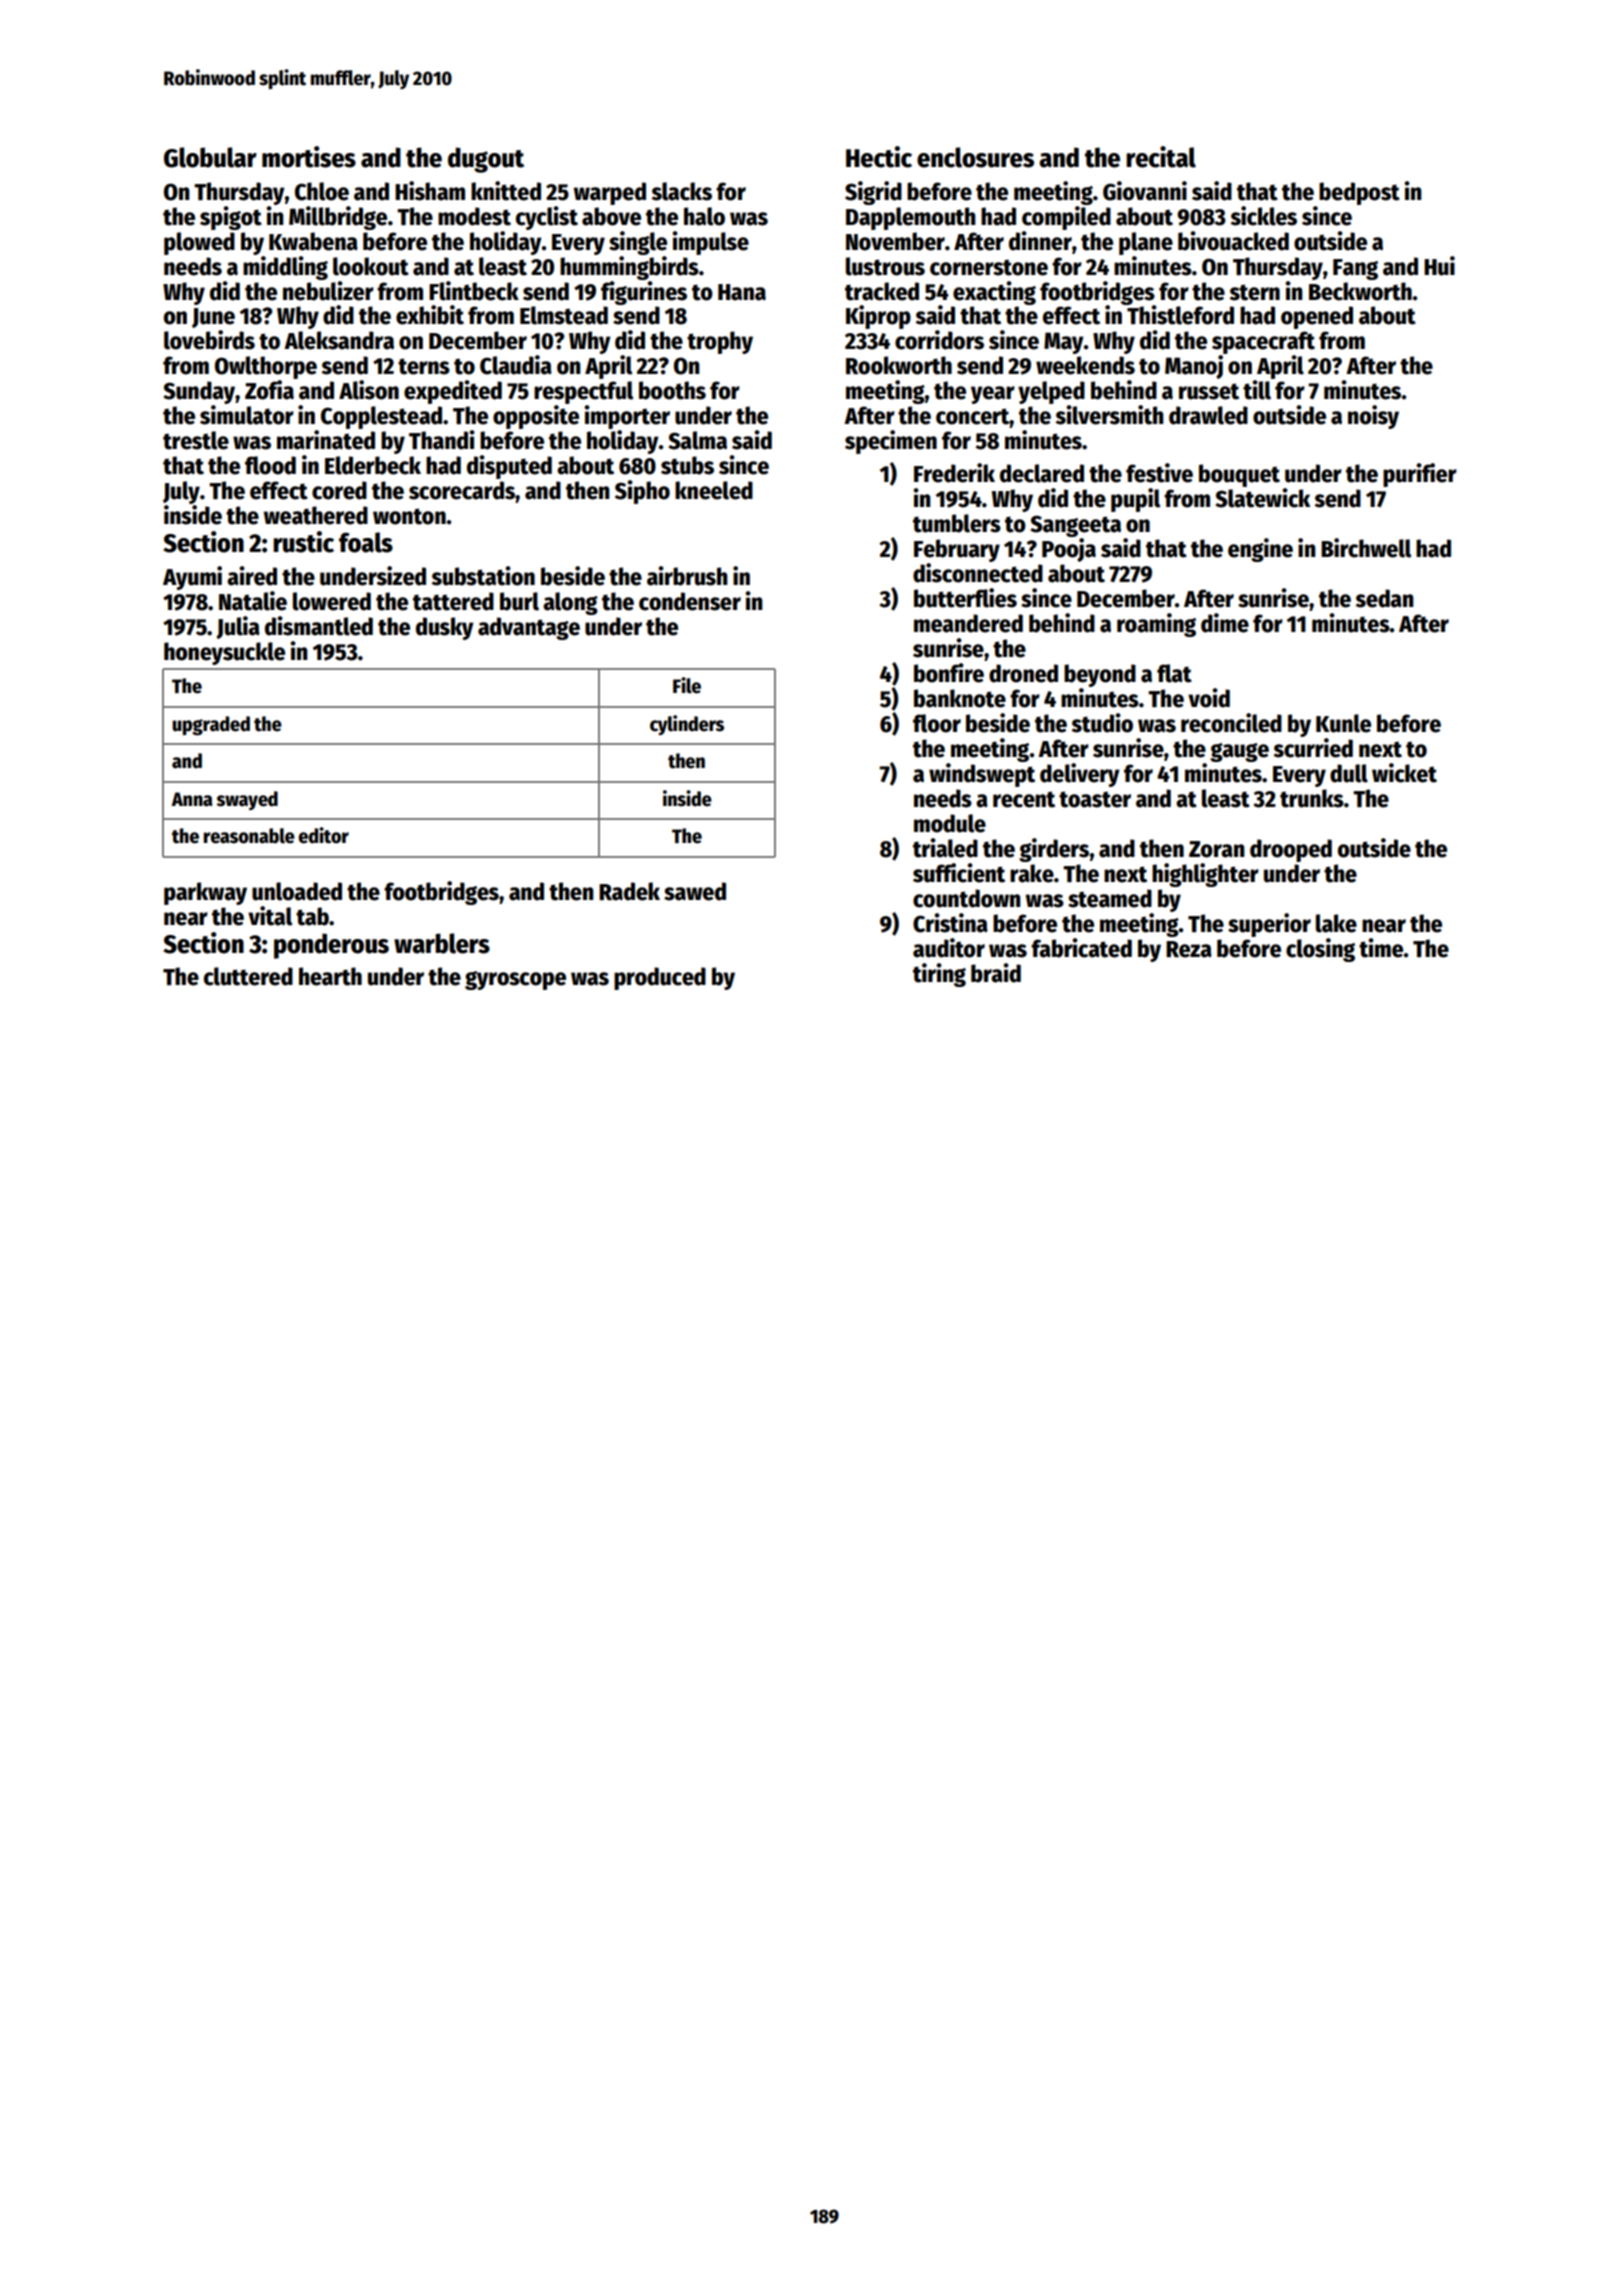 This screenshot has height=2292, width=1620. Describe the element at coordinates (269, 390) in the screenshot. I see `Zofia` at that location.
